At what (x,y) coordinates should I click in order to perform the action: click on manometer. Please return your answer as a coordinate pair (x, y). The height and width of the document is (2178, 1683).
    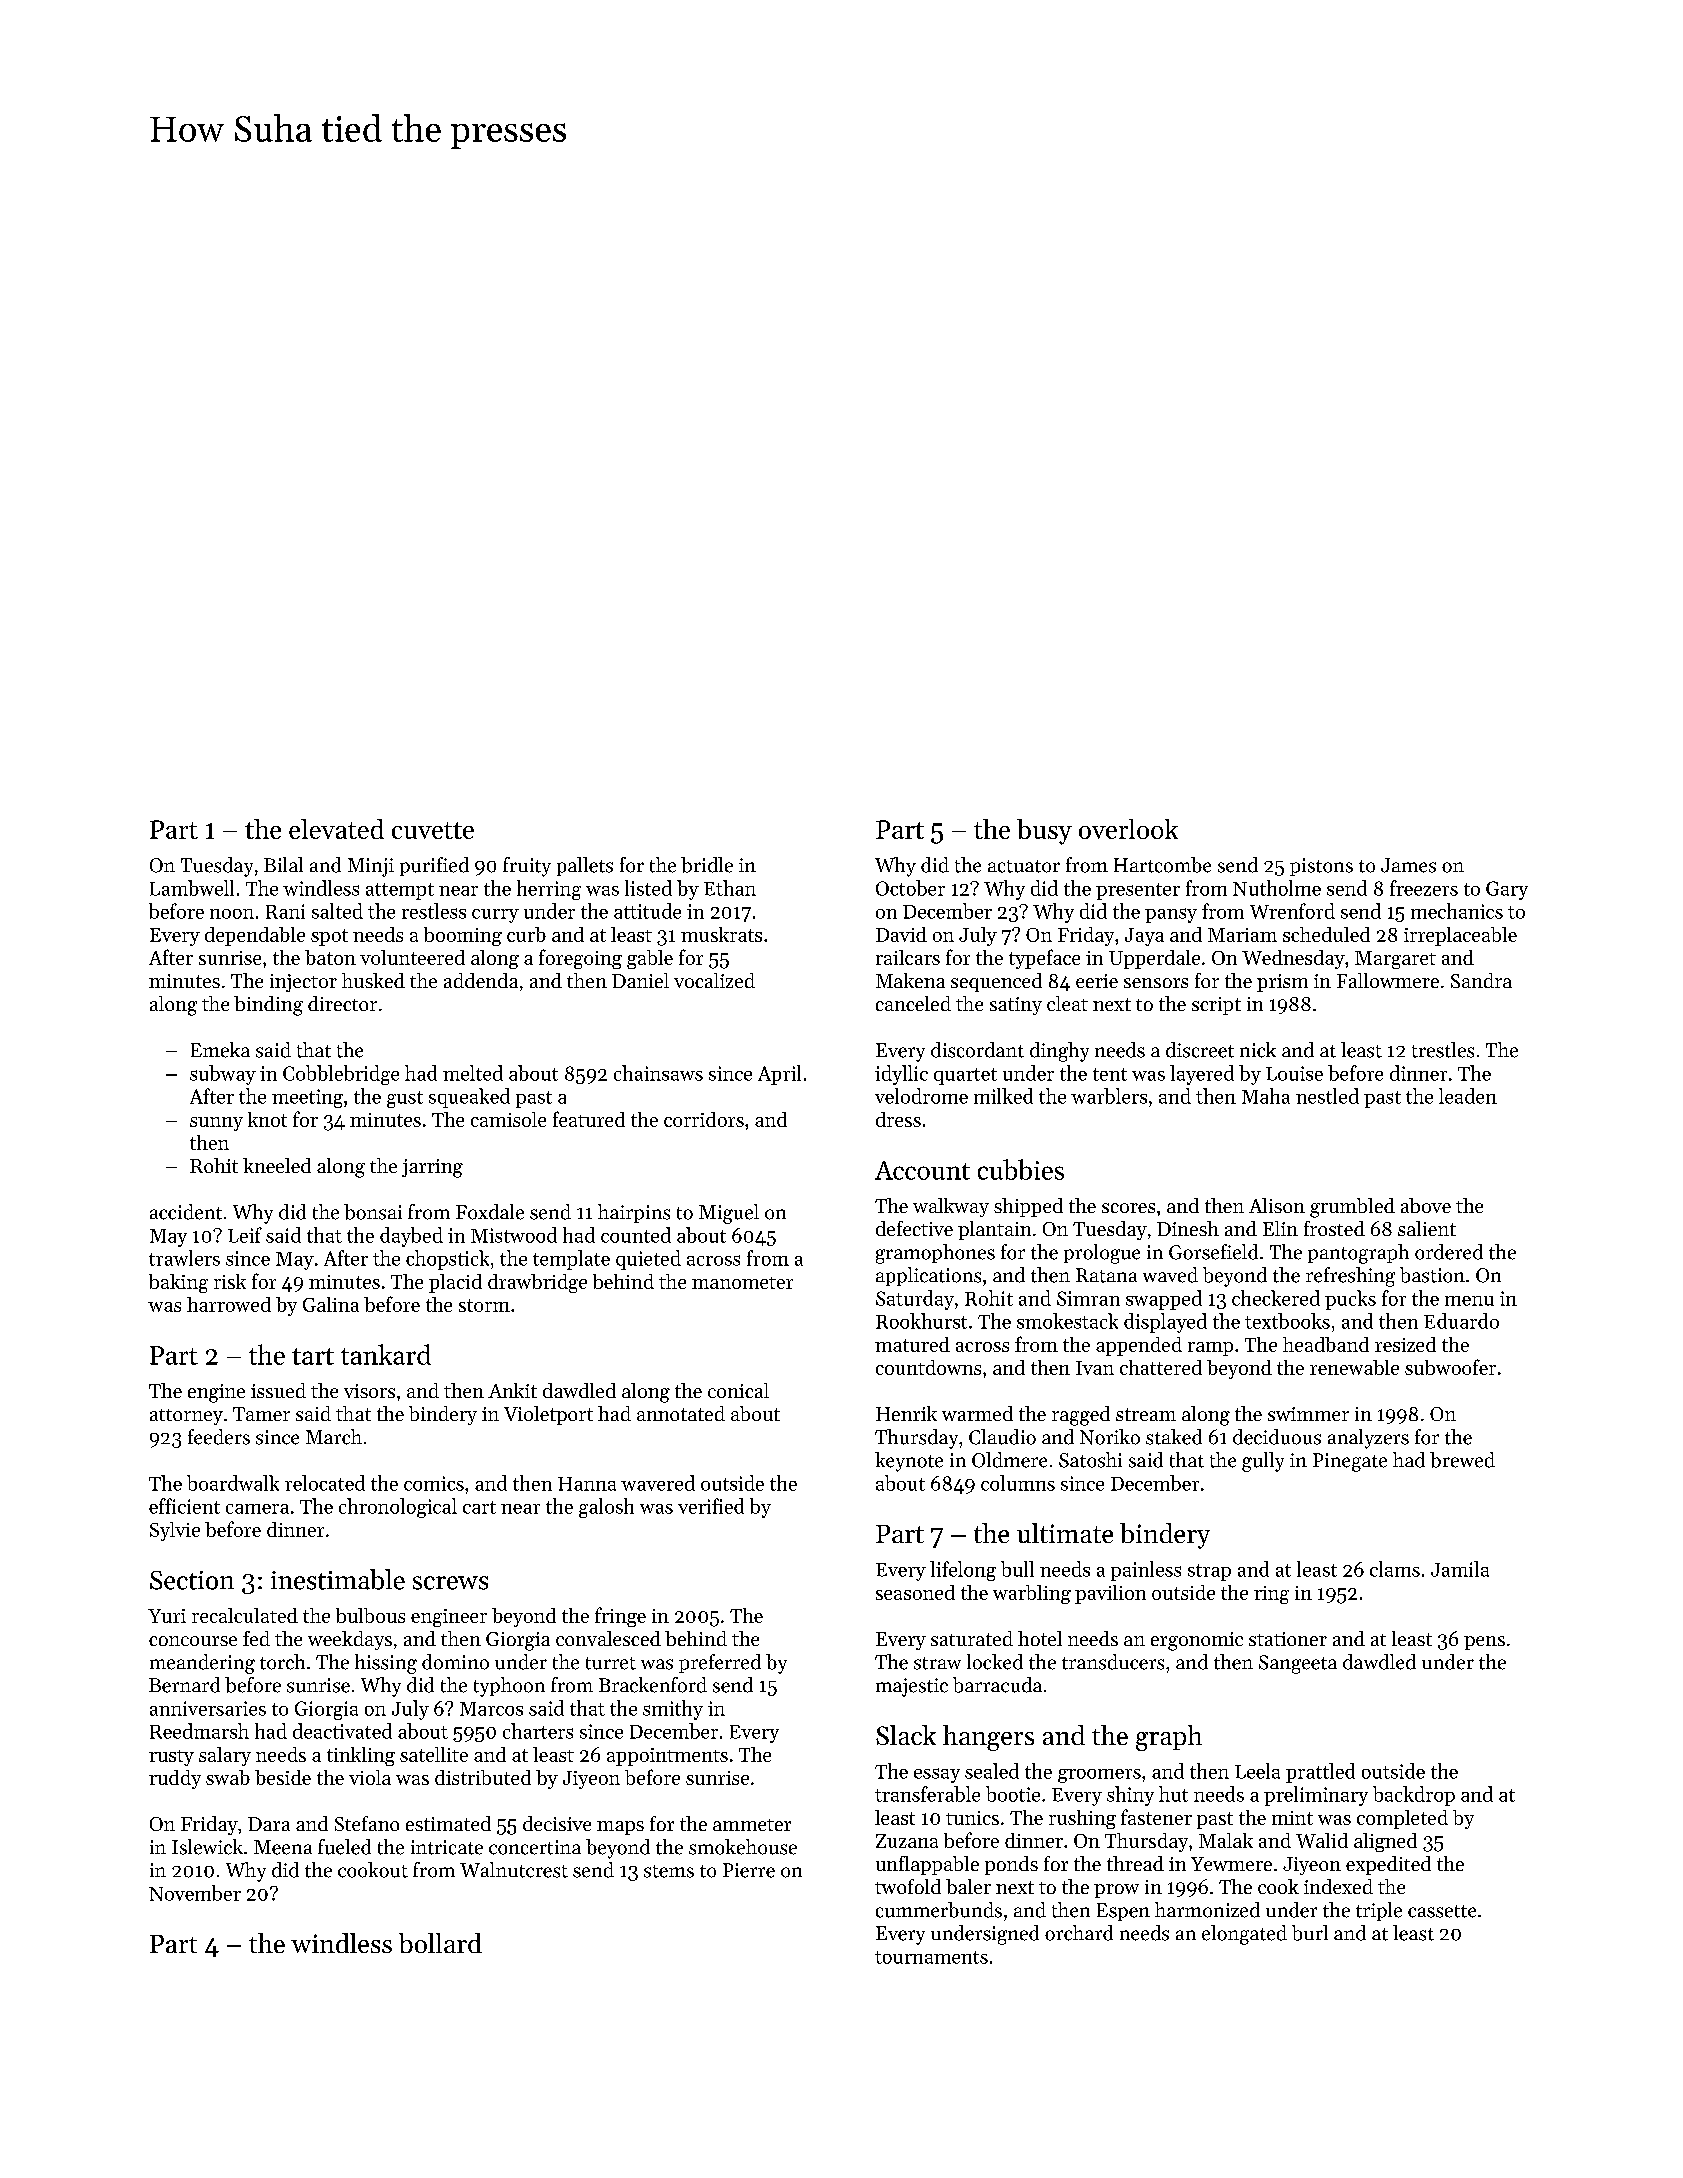
    Looking at the image, I should click on (742, 1283).
